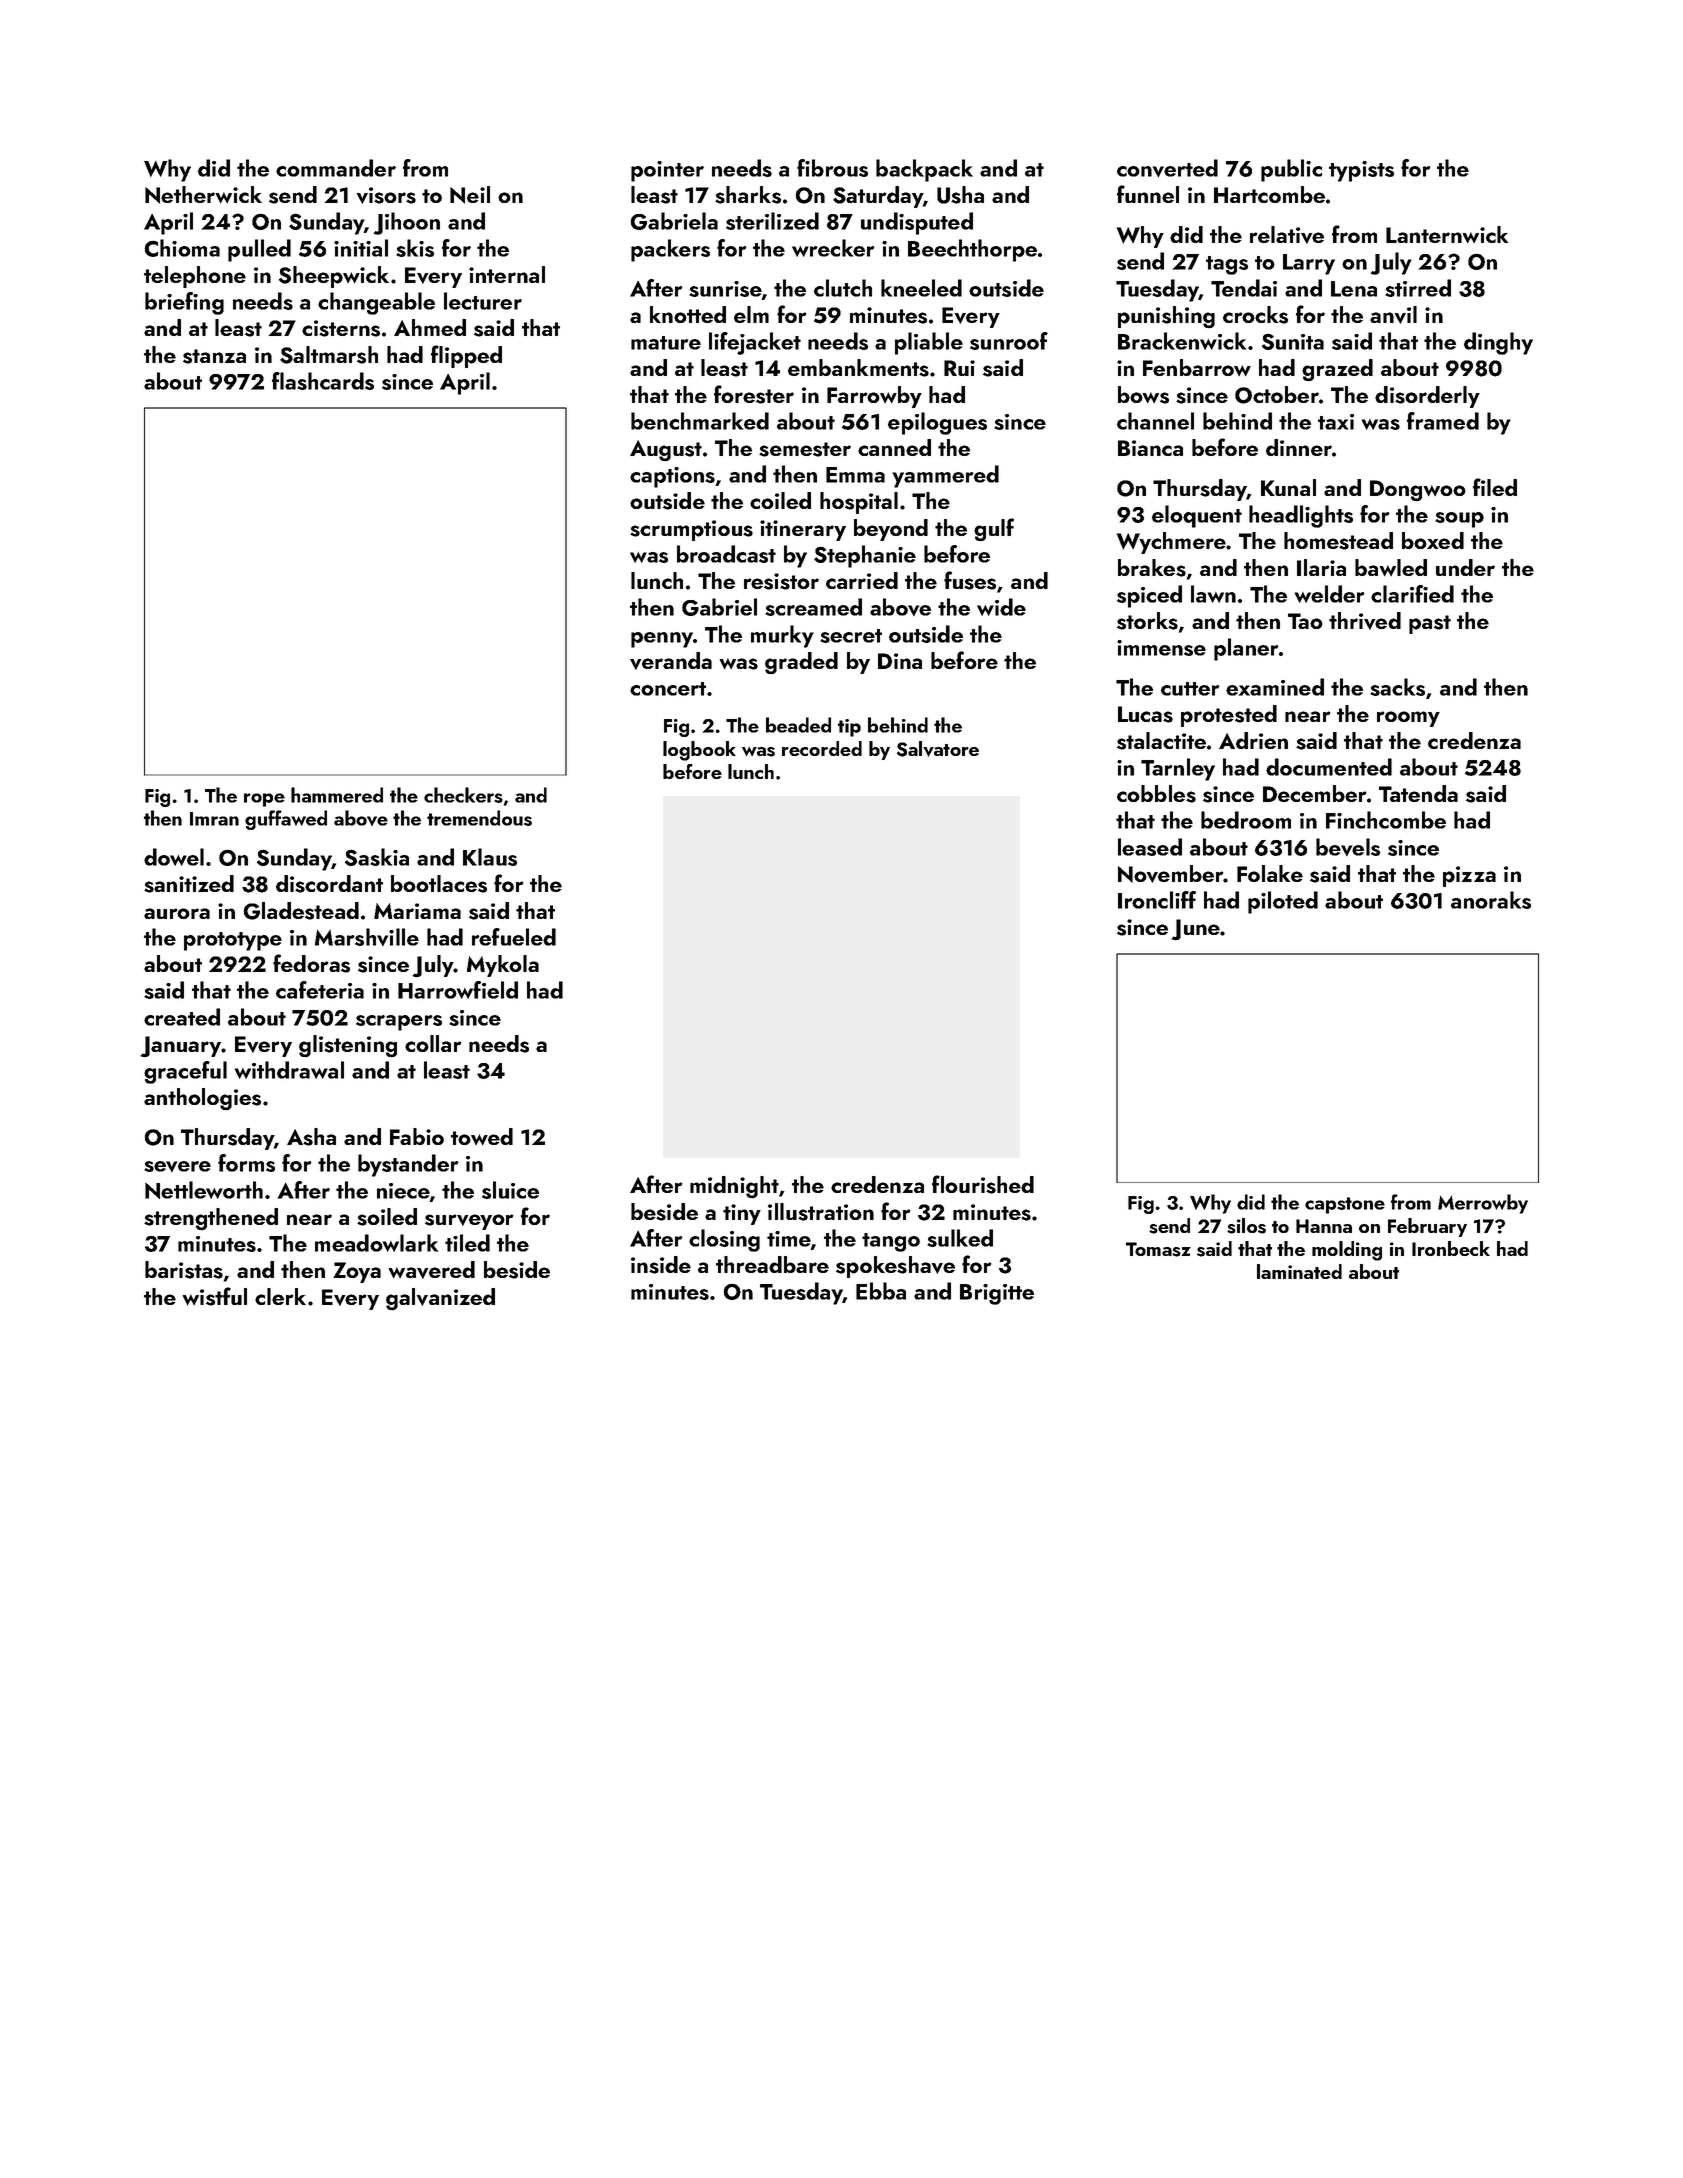 This document has width=1683, height=2178. I want to click on brakes, so click(1152, 568).
